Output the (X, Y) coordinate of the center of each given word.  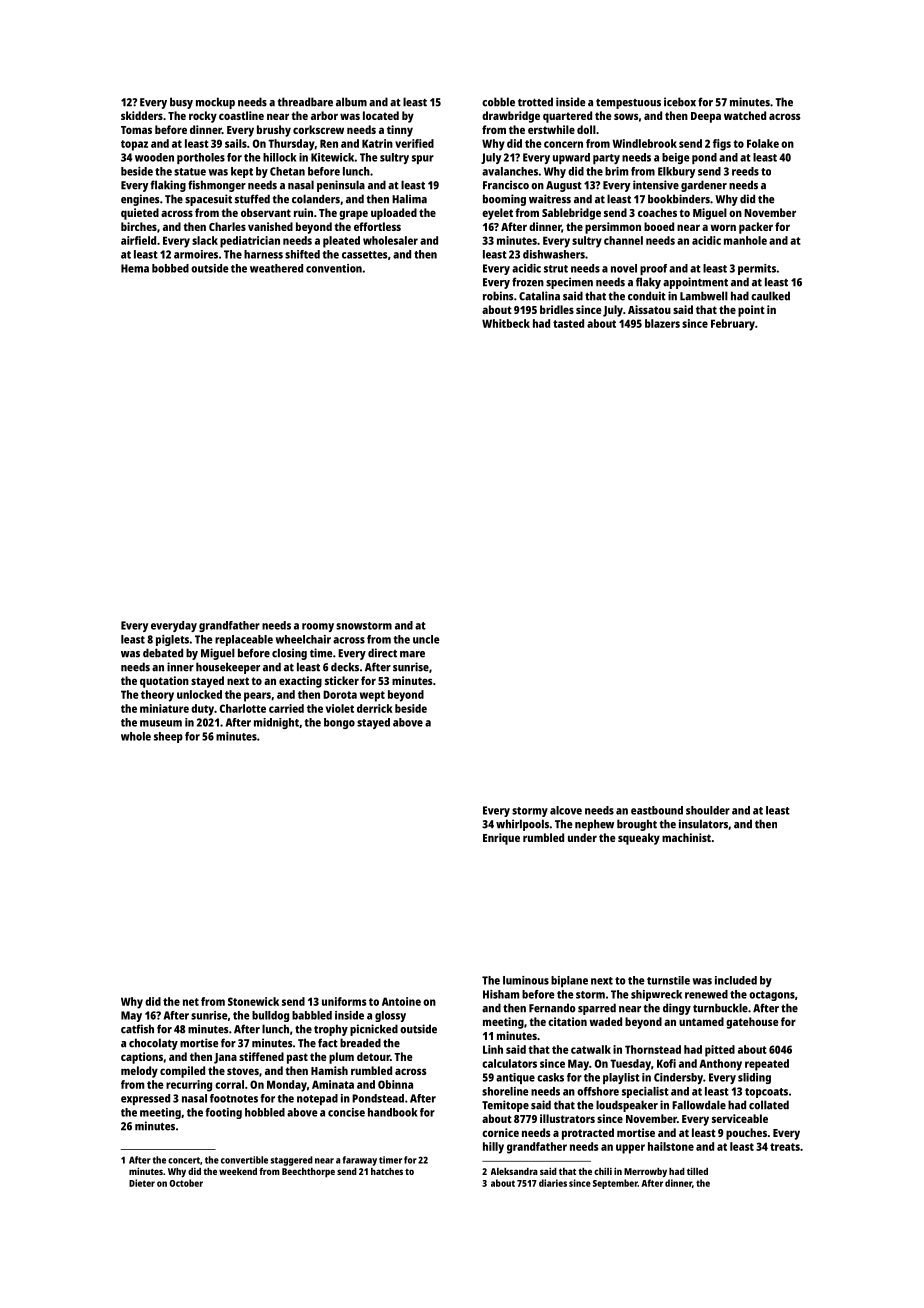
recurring (189, 1086)
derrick (375, 708)
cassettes (365, 255)
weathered (276, 268)
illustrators (567, 1118)
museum (161, 723)
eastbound (657, 810)
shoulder (708, 810)
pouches (746, 1134)
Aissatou (649, 309)
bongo (339, 723)
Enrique (501, 839)
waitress (550, 199)
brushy (274, 131)
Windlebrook (644, 143)
